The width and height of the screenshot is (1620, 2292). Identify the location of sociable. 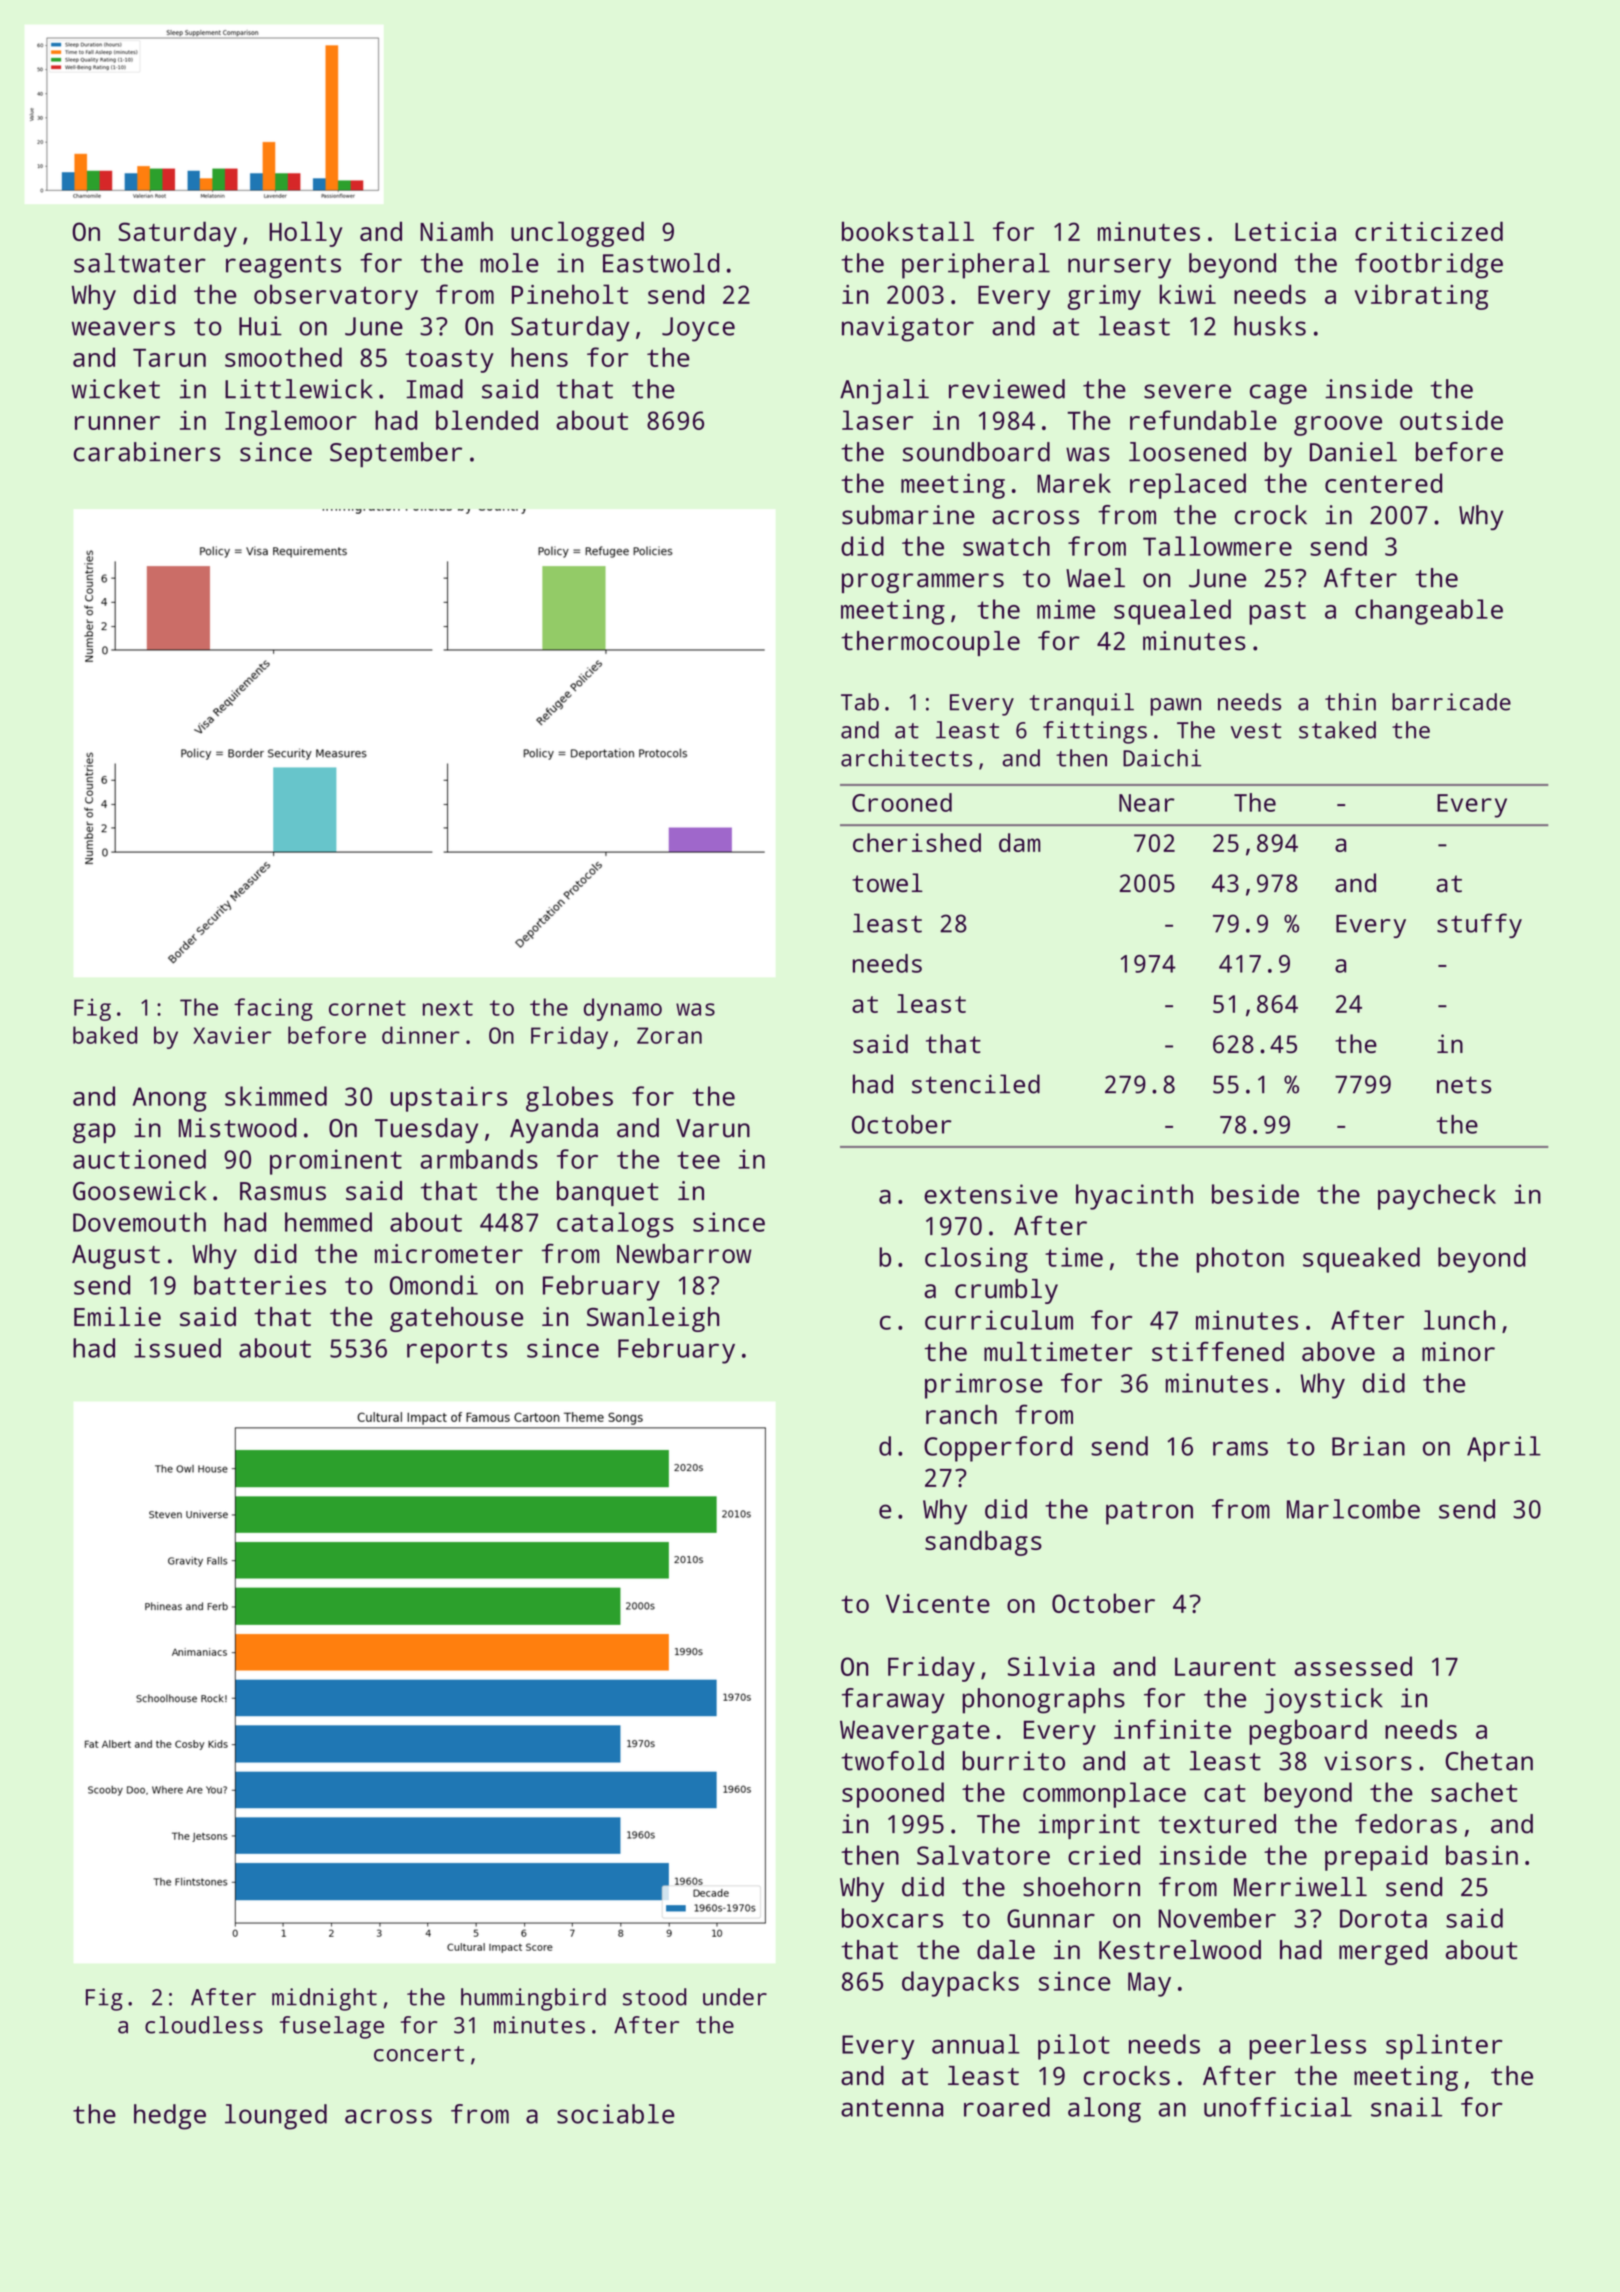
(615, 2114).
